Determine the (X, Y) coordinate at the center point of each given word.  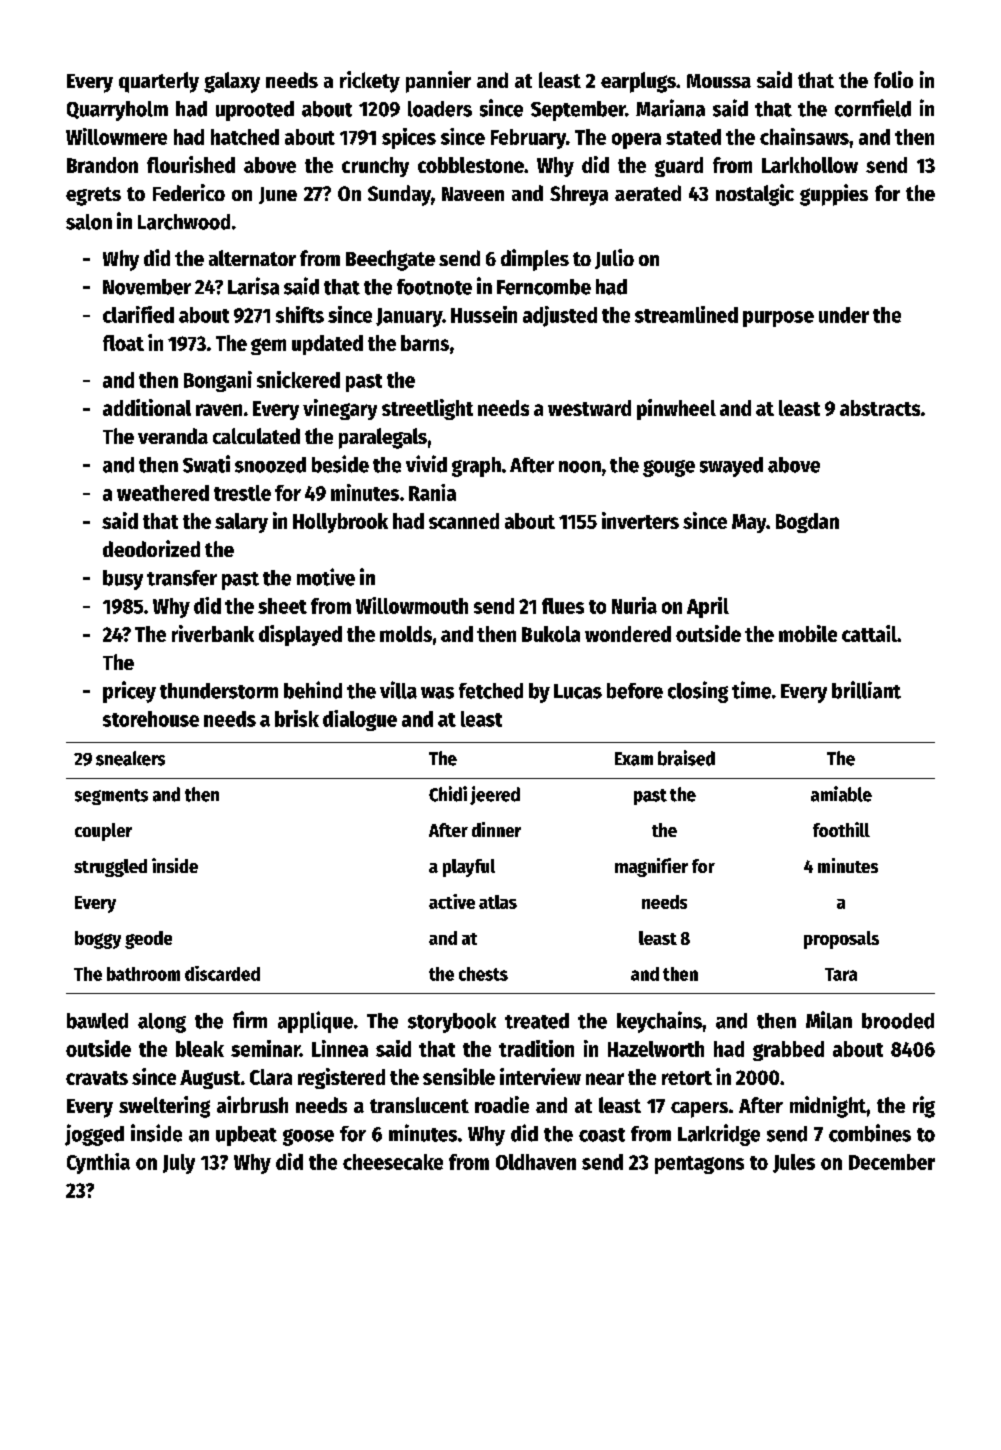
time (751, 690)
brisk (297, 718)
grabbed (788, 1051)
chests (483, 974)
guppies (834, 195)
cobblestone (471, 165)
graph (476, 467)
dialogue (360, 720)
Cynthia (98, 1163)
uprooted (255, 111)
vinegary (340, 409)
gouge (669, 468)
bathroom (143, 974)
